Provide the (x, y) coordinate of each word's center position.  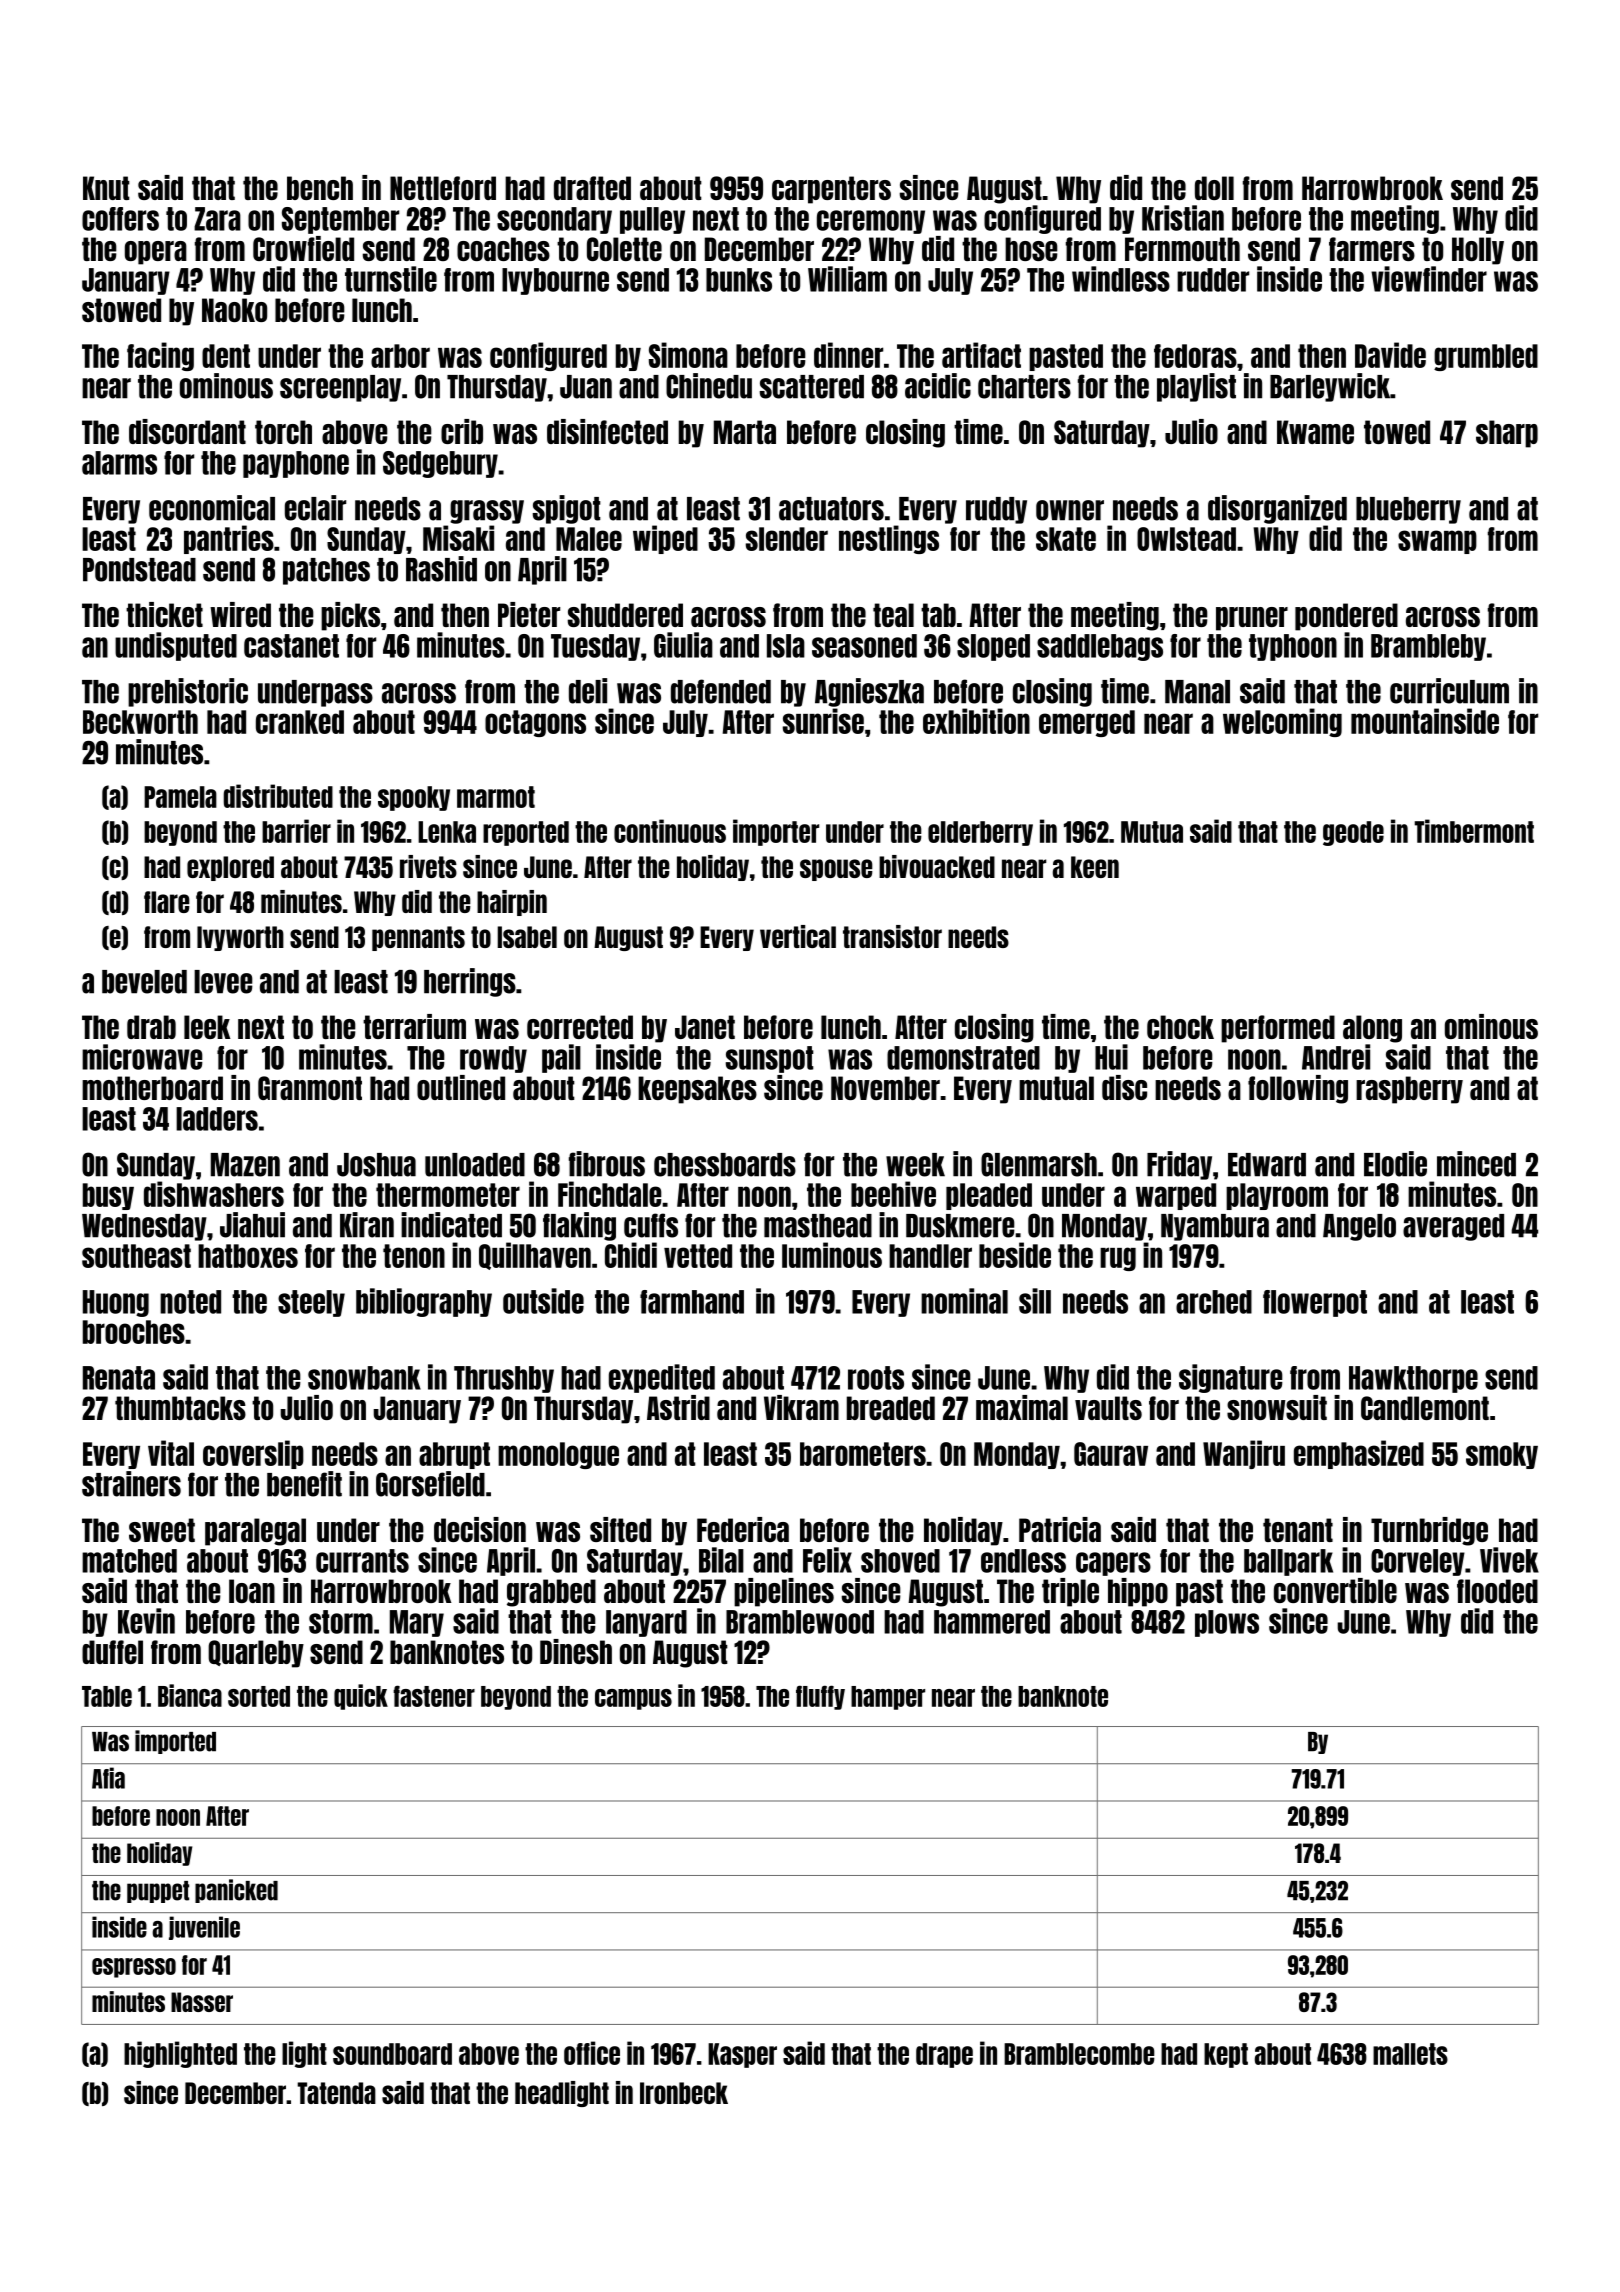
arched (1214, 1302)
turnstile (391, 279)
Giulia (683, 645)
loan (252, 1591)
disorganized (1277, 509)
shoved (900, 1561)
